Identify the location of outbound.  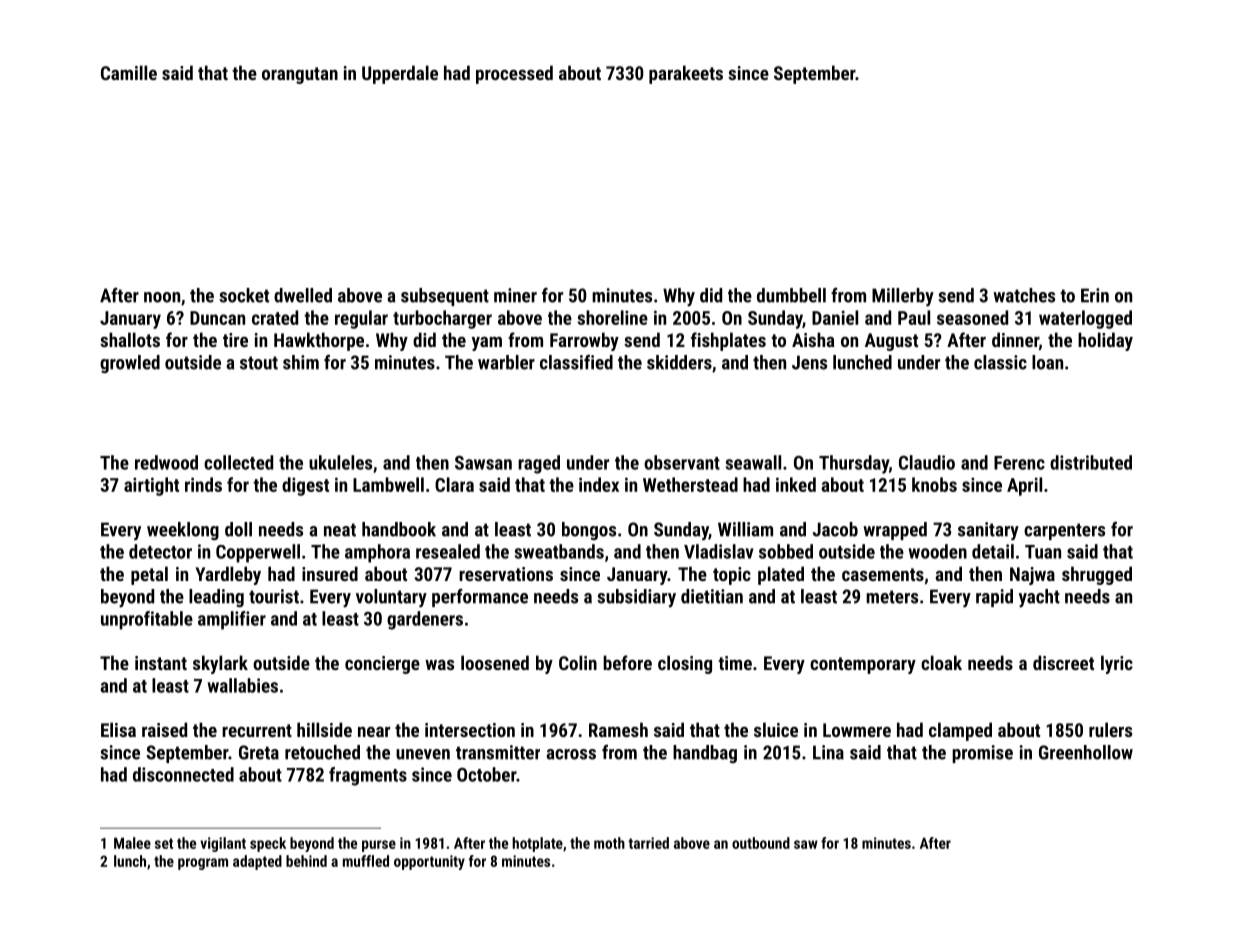
(761, 843).
